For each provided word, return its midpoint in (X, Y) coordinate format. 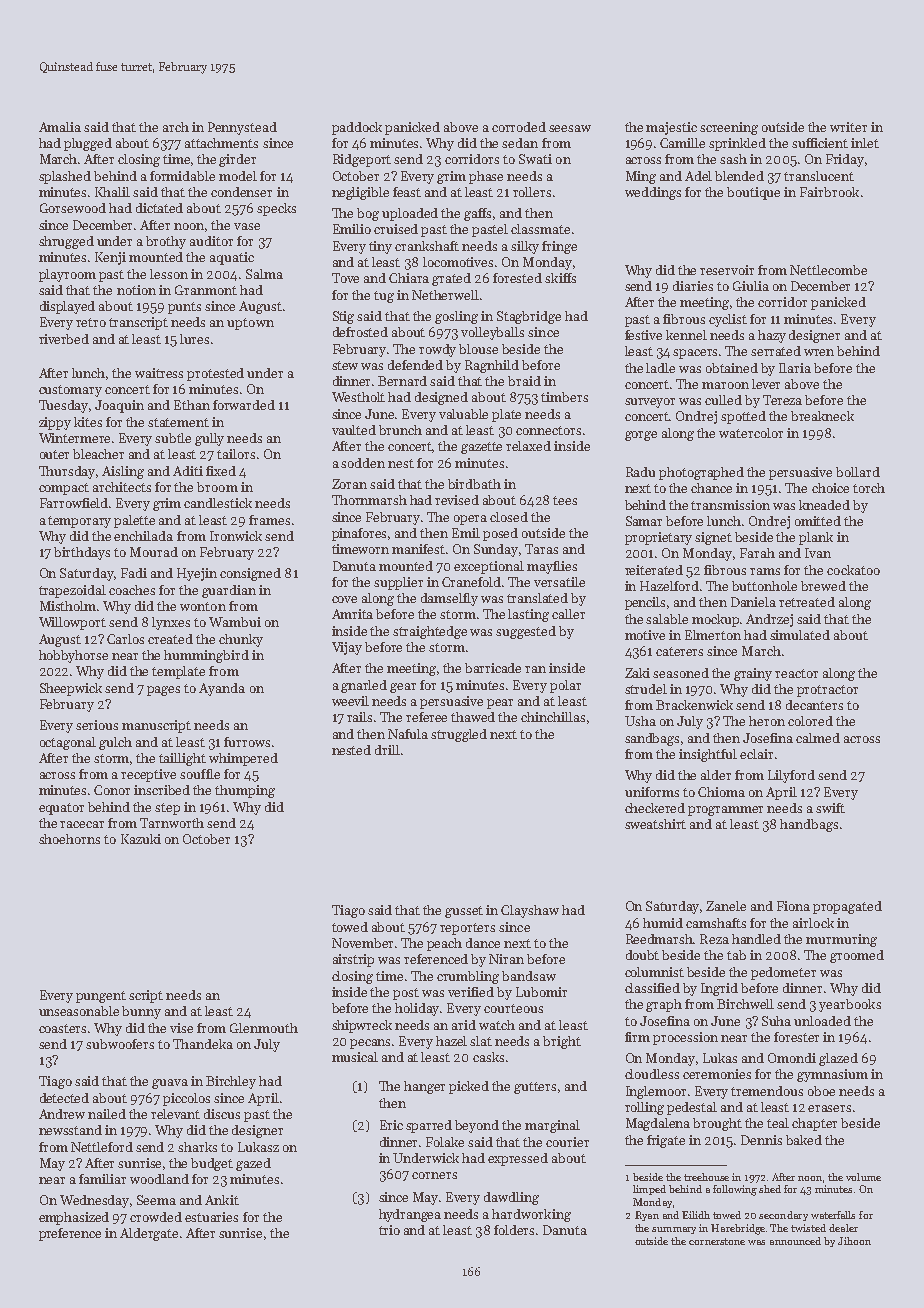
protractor (827, 691)
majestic (671, 128)
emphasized (74, 1218)
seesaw (570, 128)
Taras (541, 549)
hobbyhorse (73, 656)
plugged (88, 144)
